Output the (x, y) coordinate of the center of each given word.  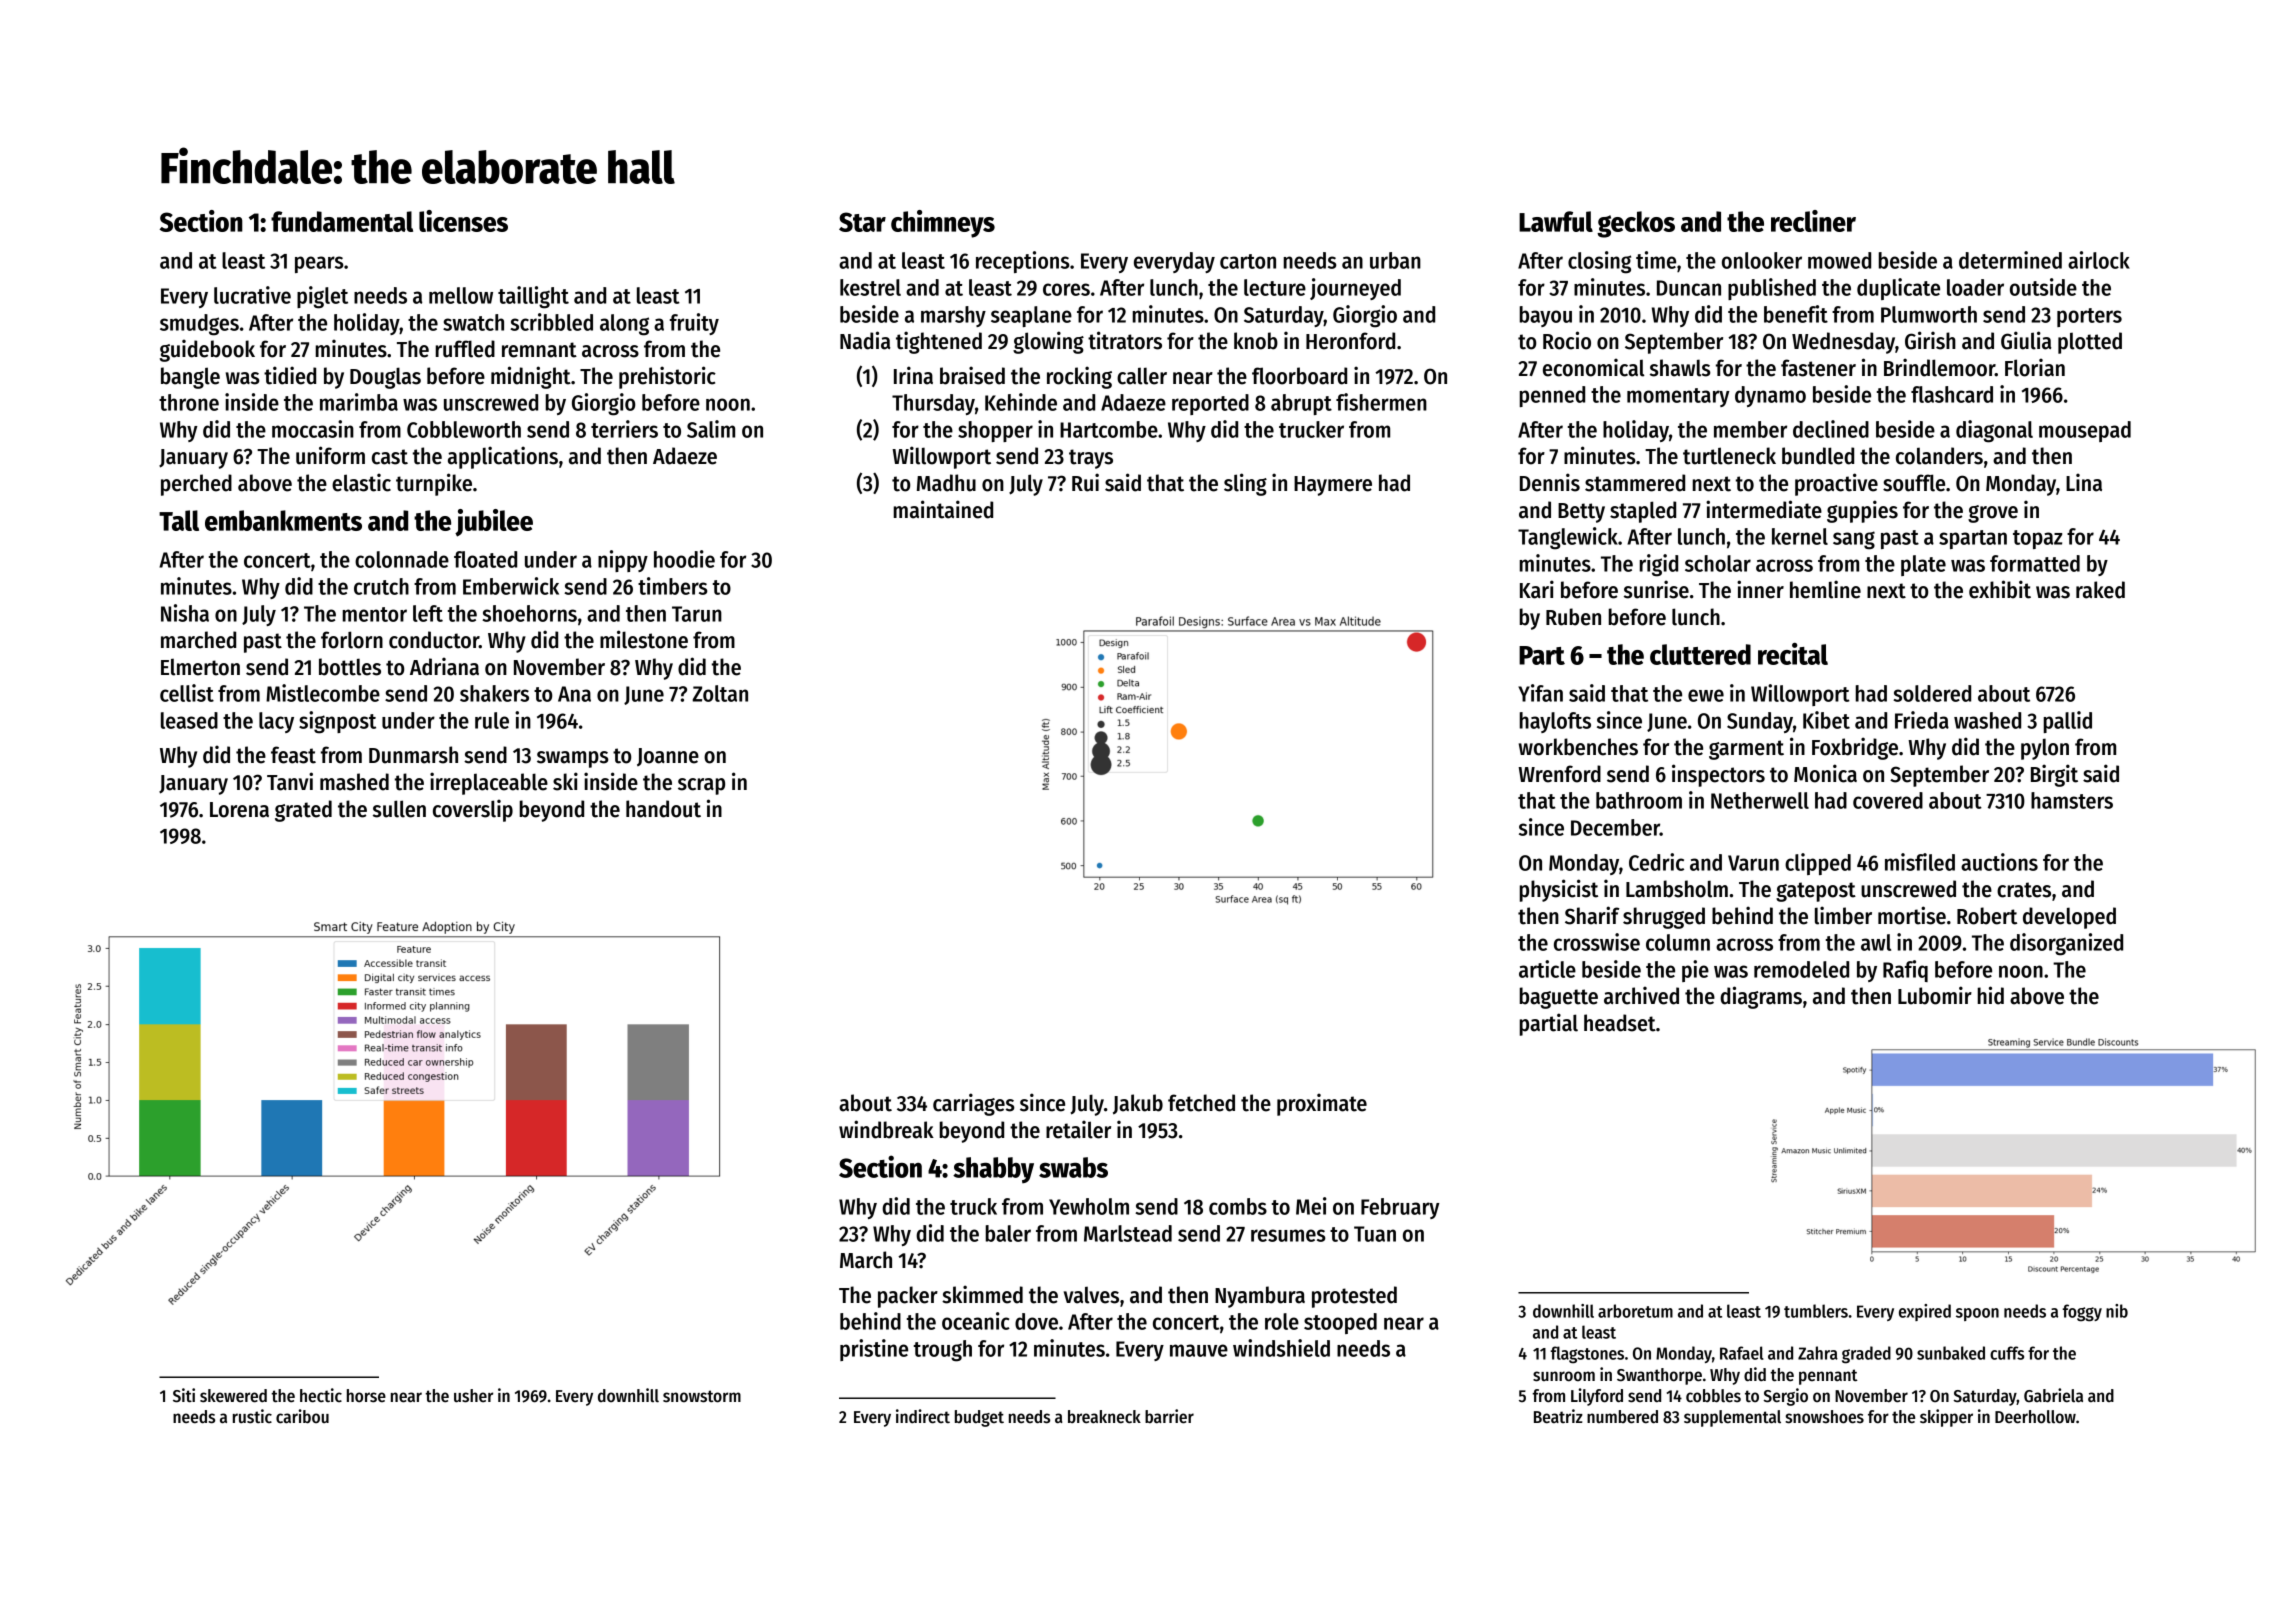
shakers (494, 693)
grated (303, 811)
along (624, 325)
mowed (1839, 260)
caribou (302, 1416)
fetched (1201, 1103)
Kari (1537, 589)
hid (1990, 995)
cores (1066, 289)
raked (2100, 590)
